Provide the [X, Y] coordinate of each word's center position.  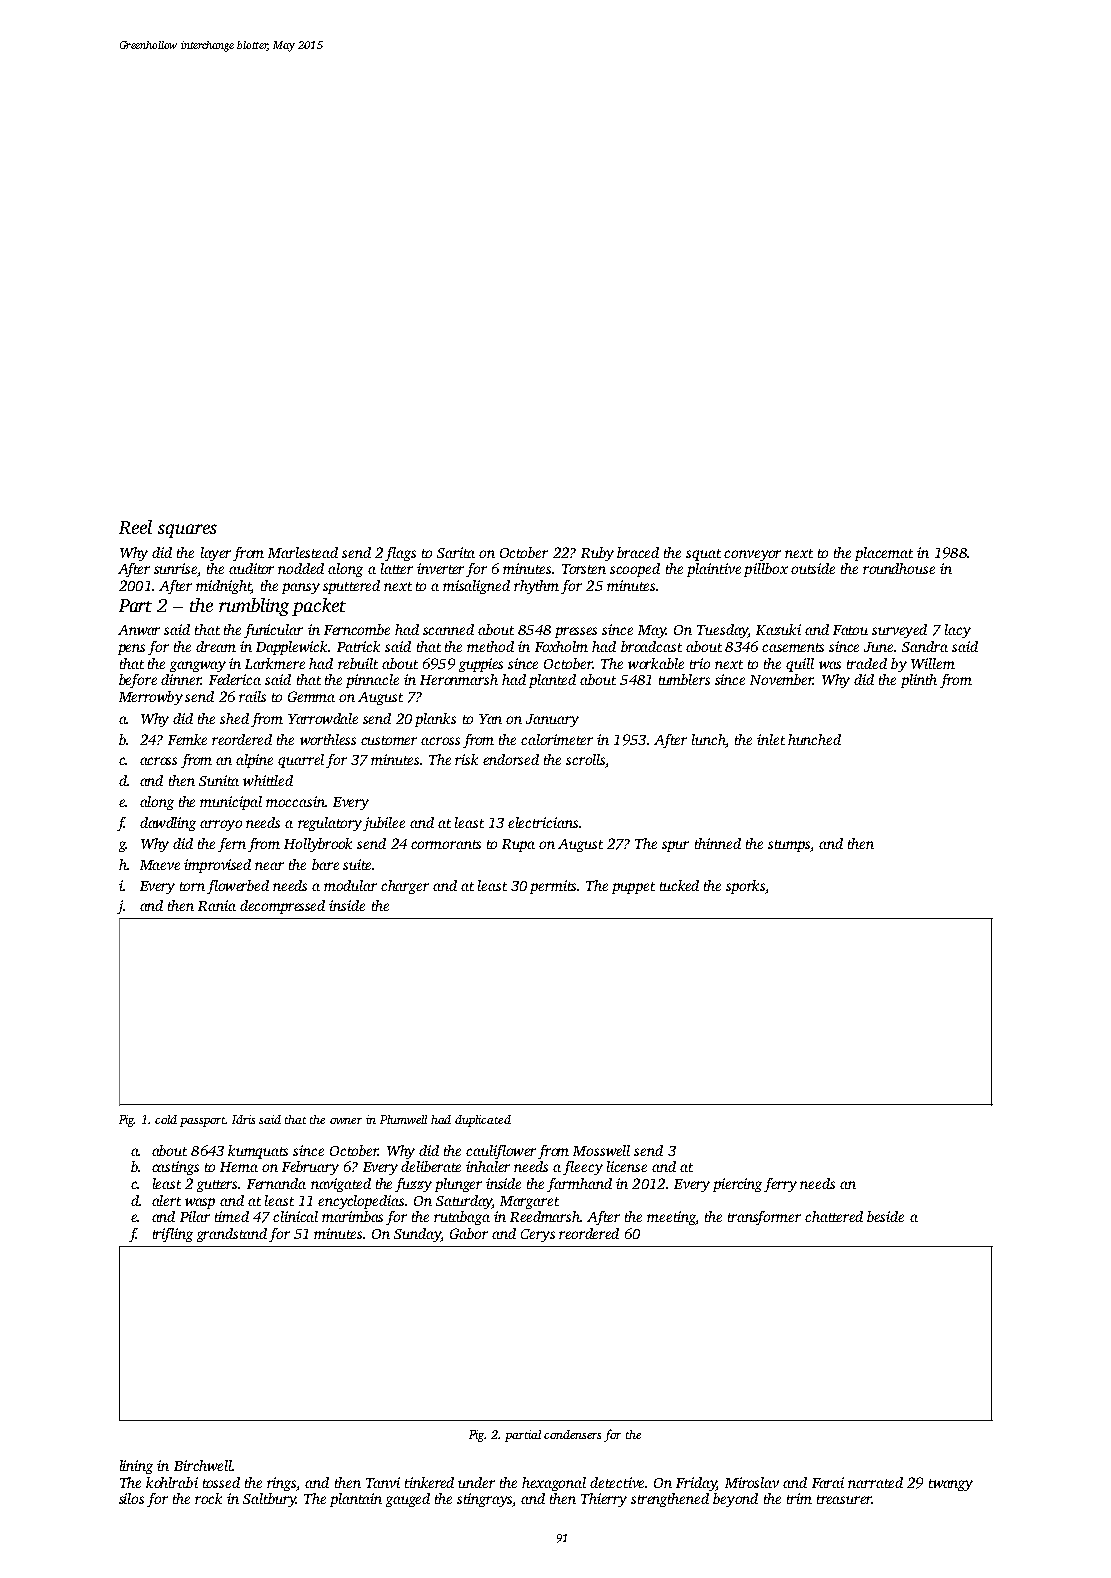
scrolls [585, 759]
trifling [173, 1235]
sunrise [175, 568]
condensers [572, 1434]
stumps [789, 846]
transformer [764, 1218]
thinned [718, 843]
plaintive [714, 570]
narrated [875, 1482]
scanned [448, 629]
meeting [671, 1218]
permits [553, 887]
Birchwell [203, 1465]
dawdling [168, 824]
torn [192, 886]
